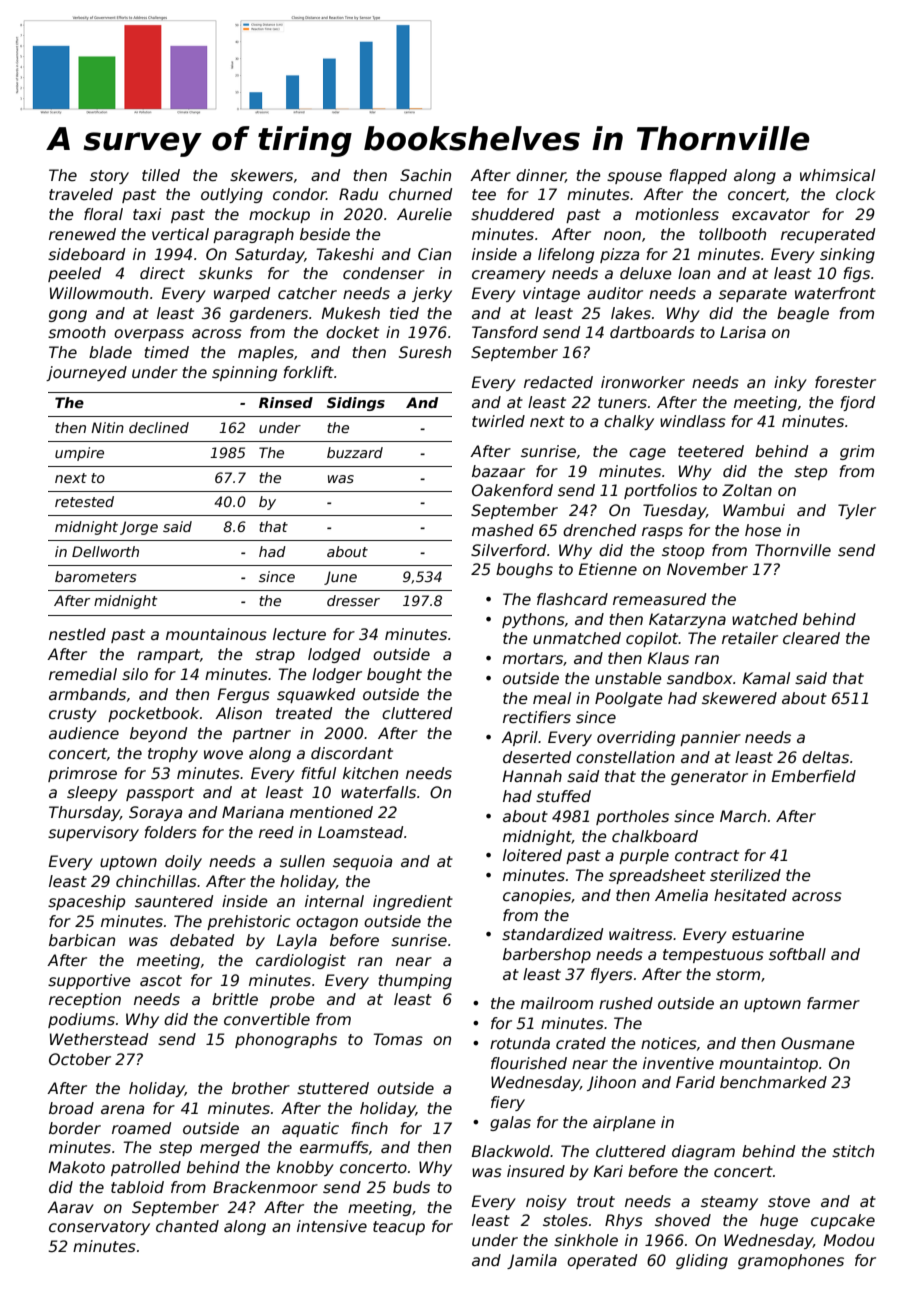  Describe the element at coordinates (332, 1226) in the image. I see `intensive` at that location.
